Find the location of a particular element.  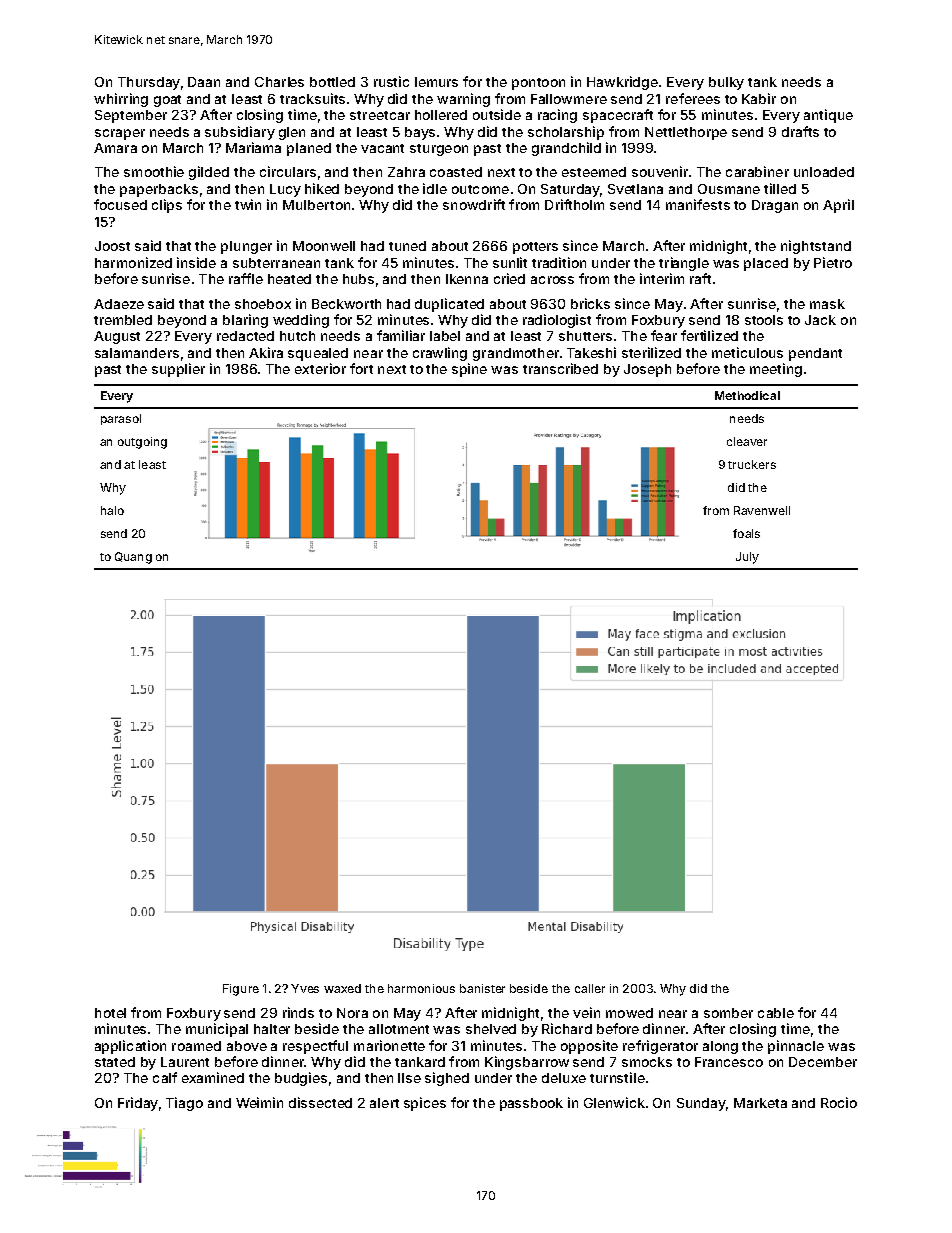

rustic is located at coordinates (391, 81).
